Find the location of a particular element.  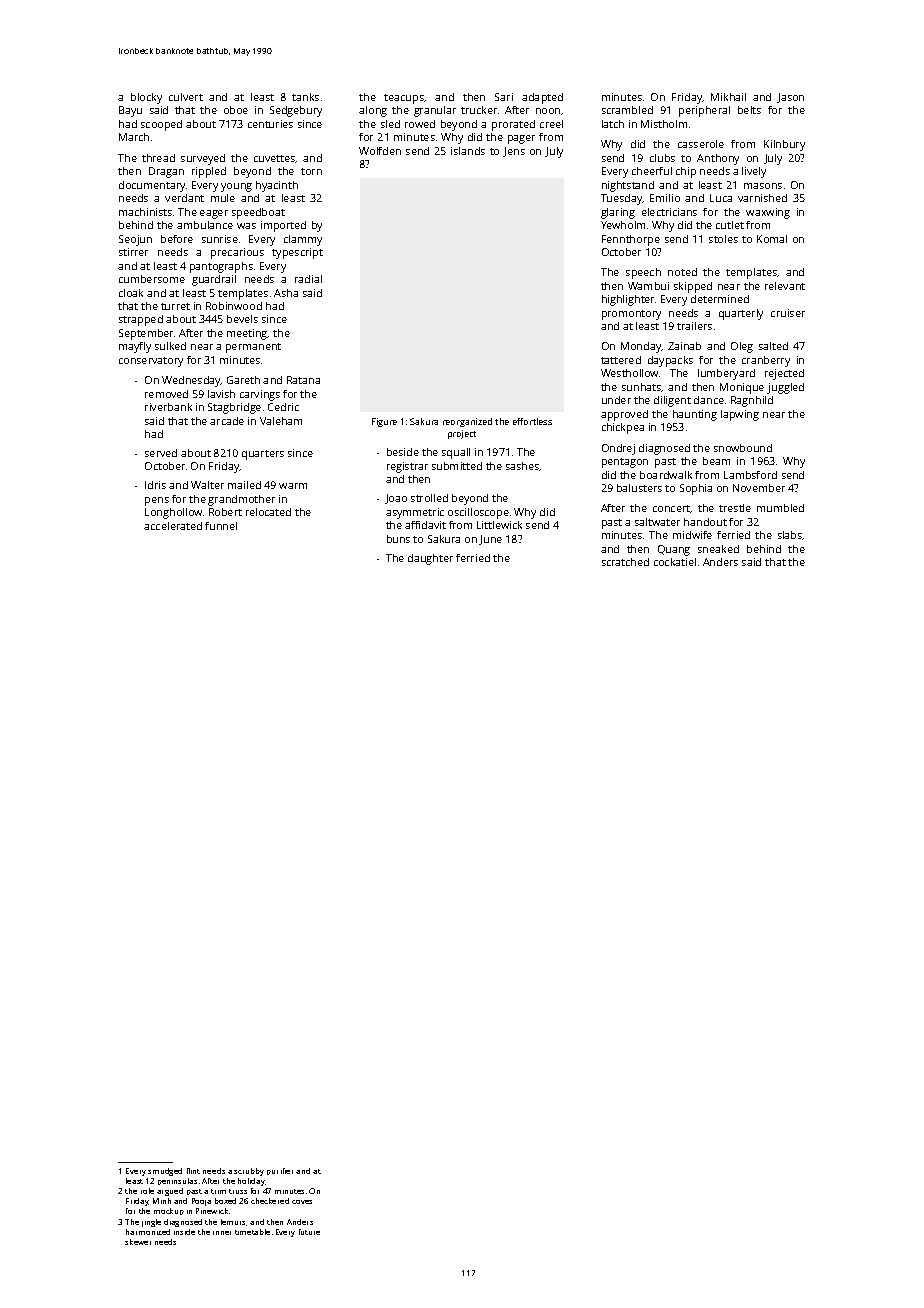

future is located at coordinates (309, 1232).
